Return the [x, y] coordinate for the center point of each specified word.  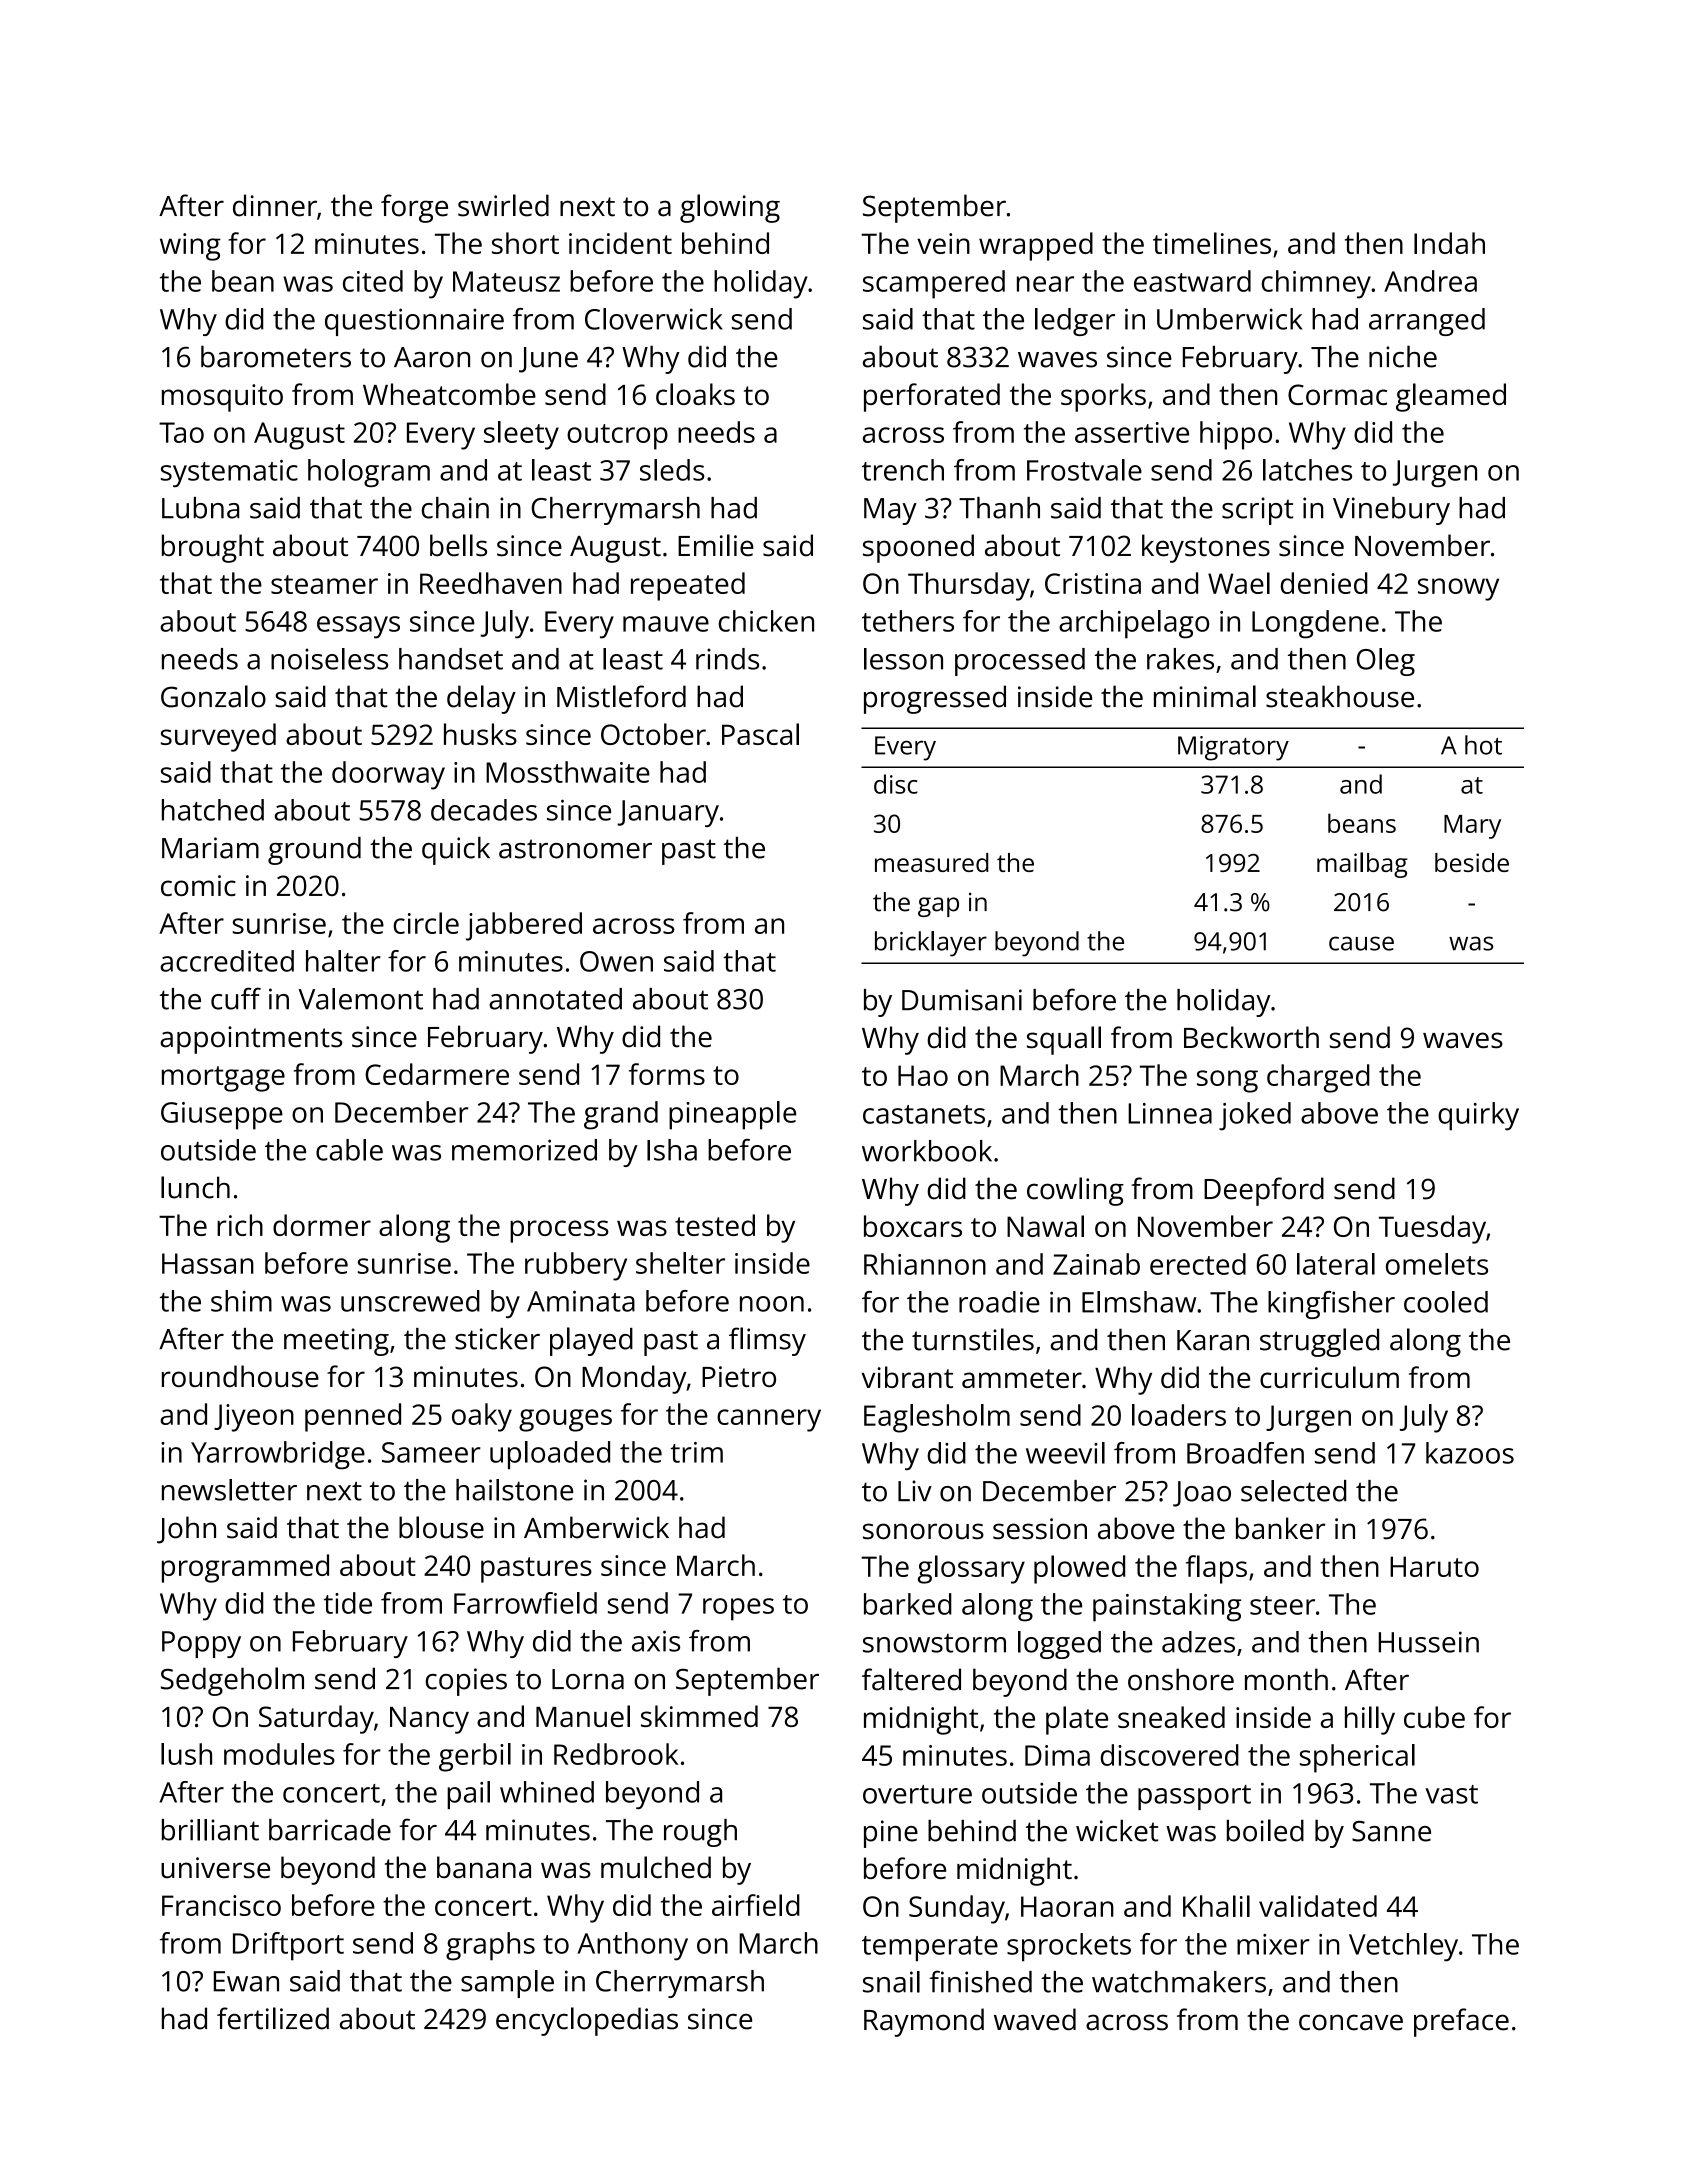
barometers [276, 356]
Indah [1449, 243]
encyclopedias [587, 2021]
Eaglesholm [937, 1418]
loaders [1179, 1415]
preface [1461, 2022]
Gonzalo [213, 696]
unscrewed [410, 1301]
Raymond [924, 2022]
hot [1483, 745]
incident [620, 243]
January [668, 813]
